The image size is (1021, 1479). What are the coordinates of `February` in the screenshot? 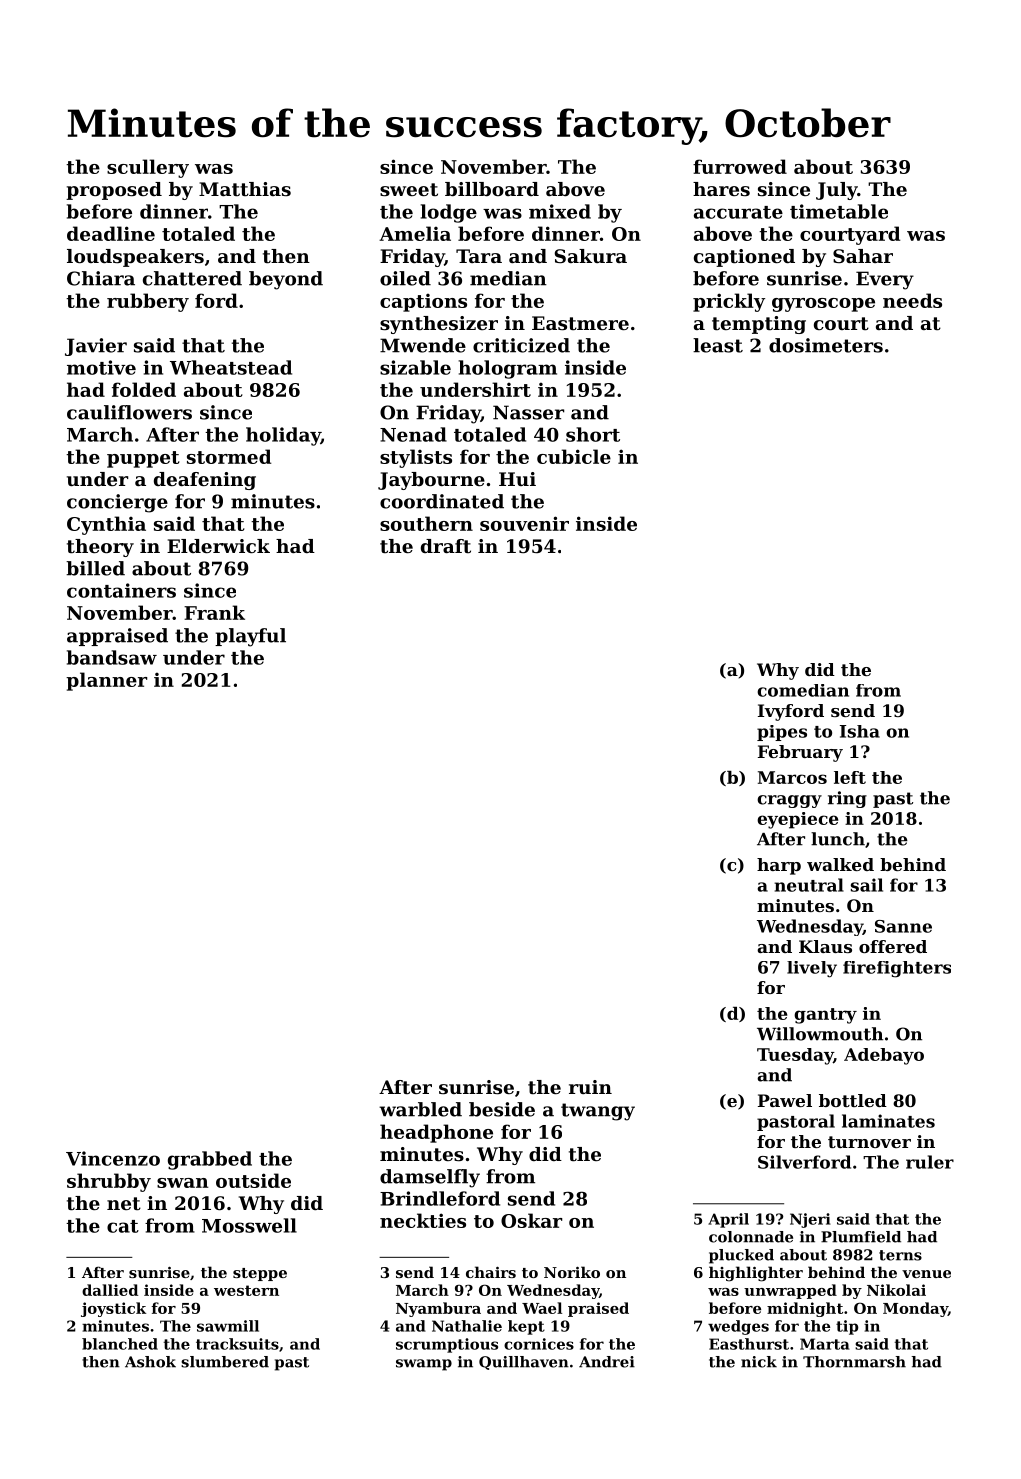 It's located at (800, 753).
